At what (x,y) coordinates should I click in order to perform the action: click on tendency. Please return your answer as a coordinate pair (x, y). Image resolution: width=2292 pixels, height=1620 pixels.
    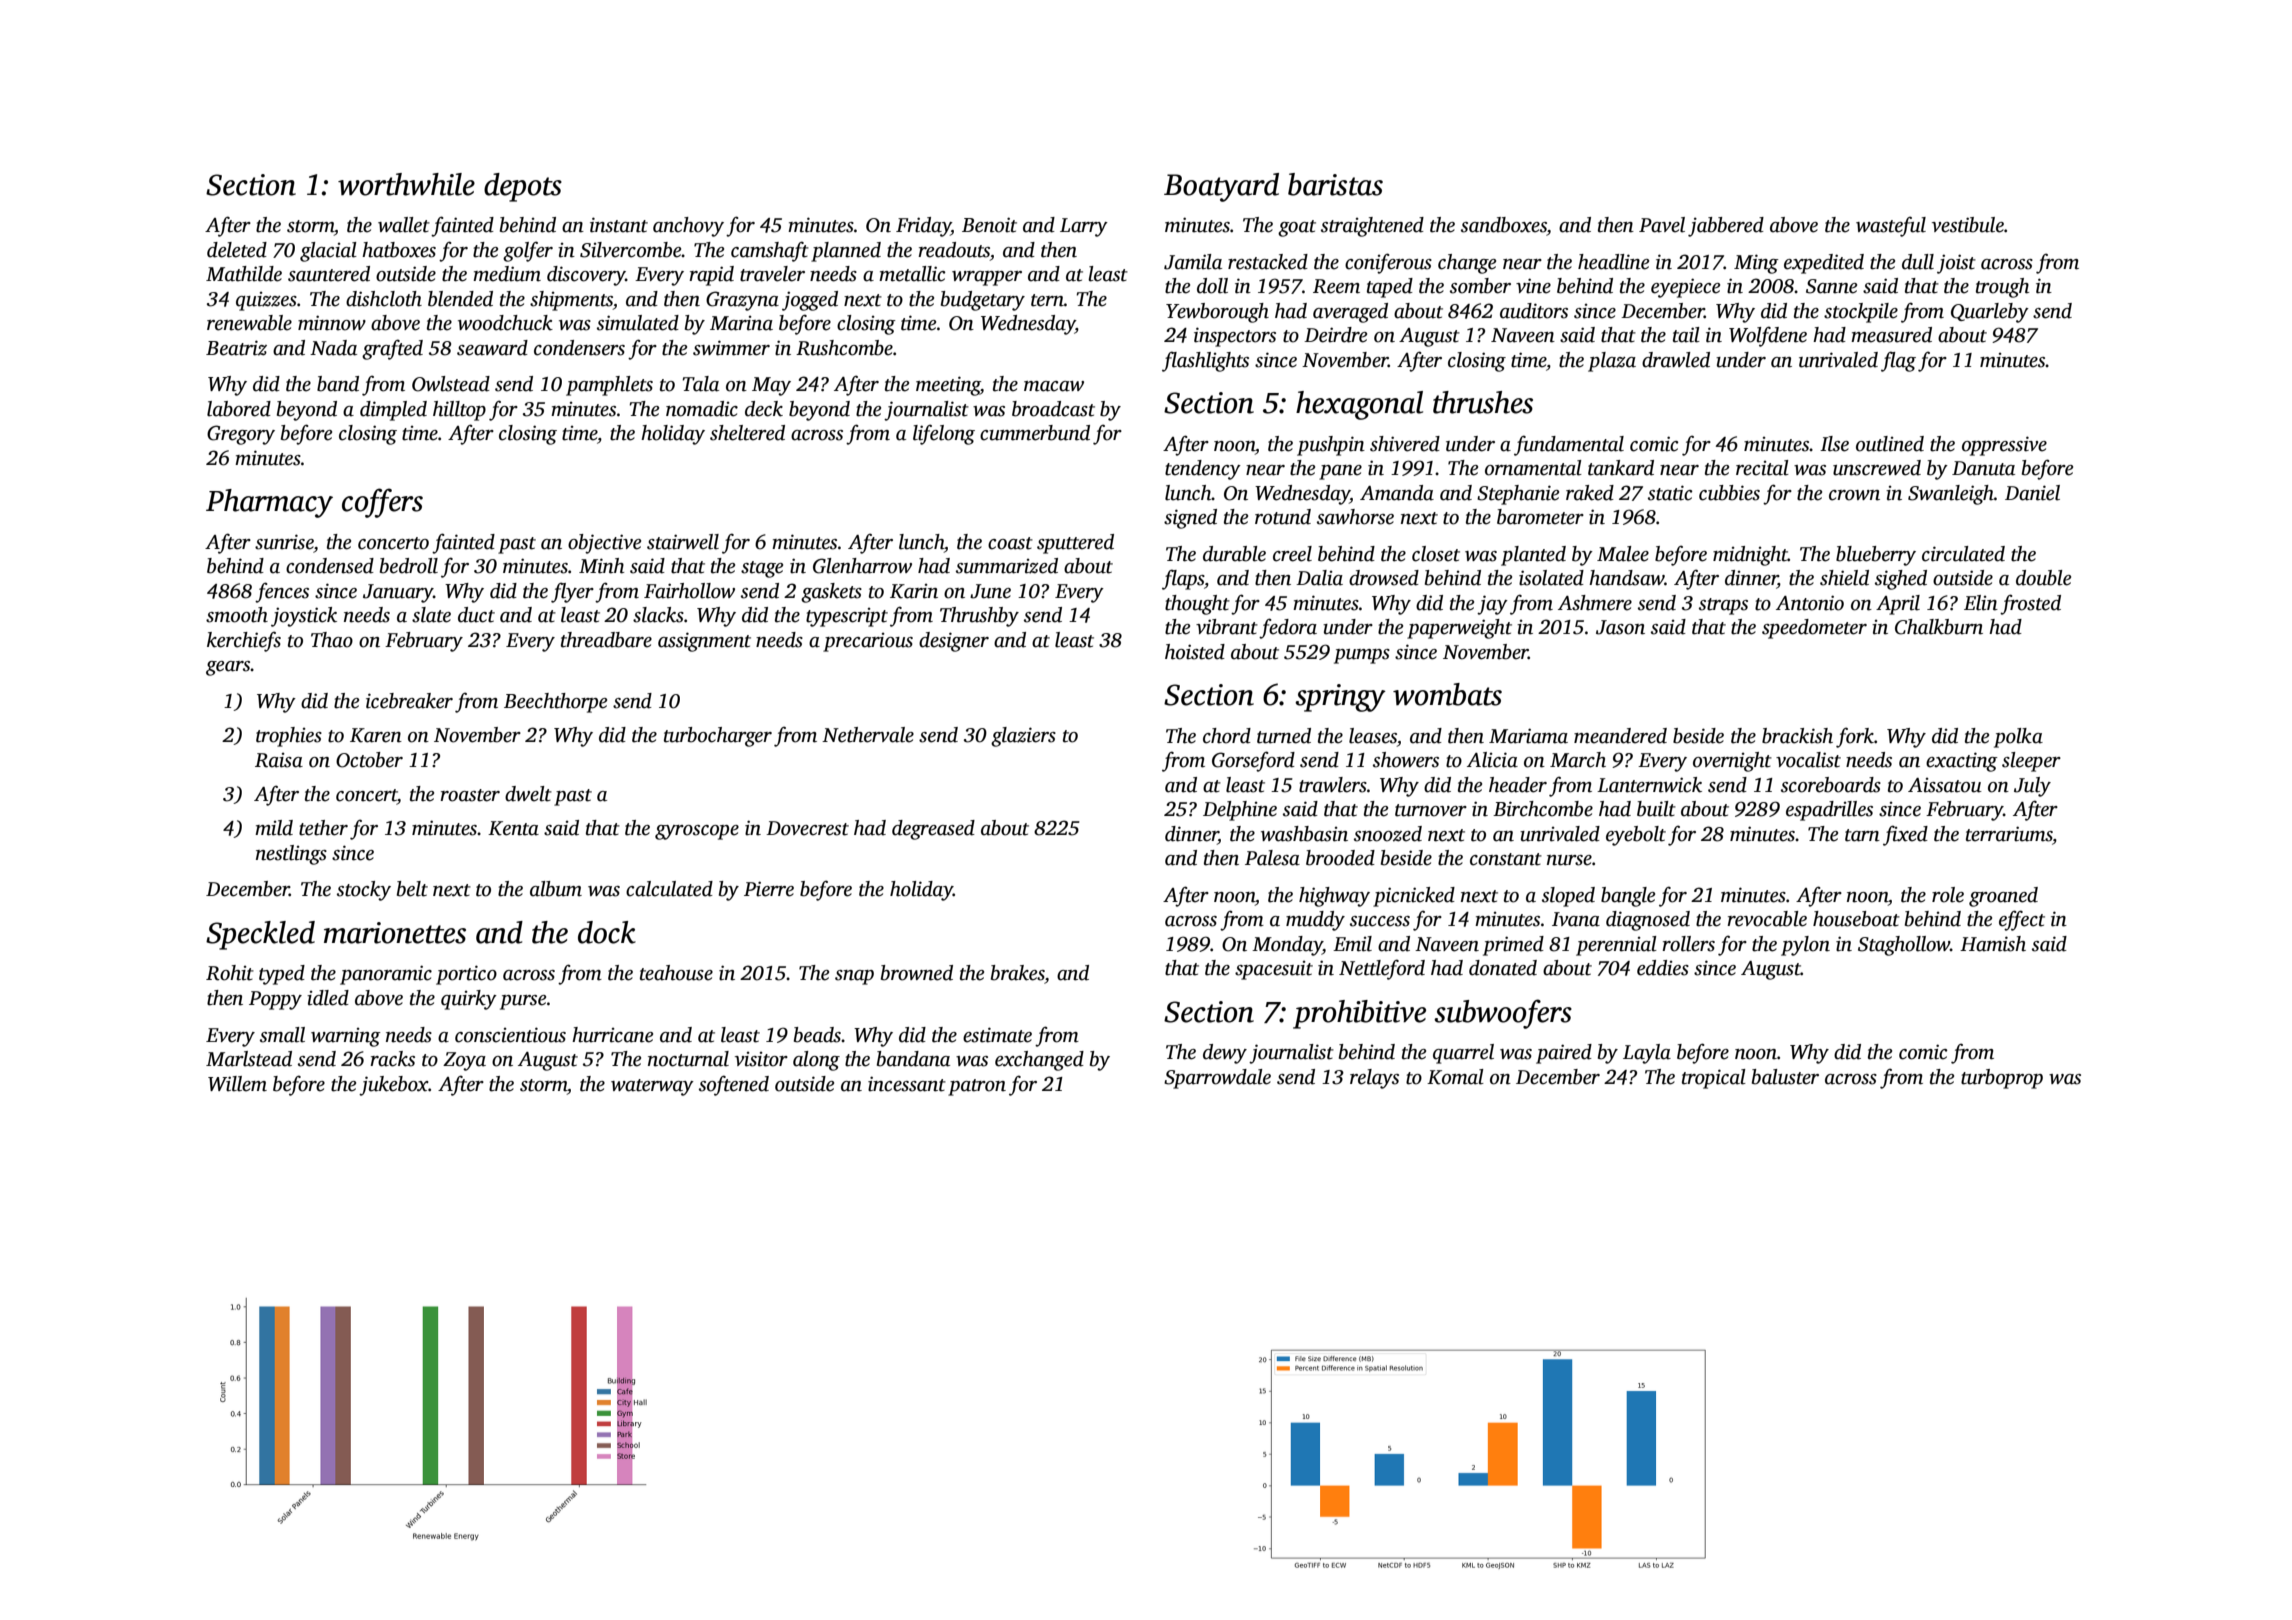
    Looking at the image, I should click on (1203, 470).
